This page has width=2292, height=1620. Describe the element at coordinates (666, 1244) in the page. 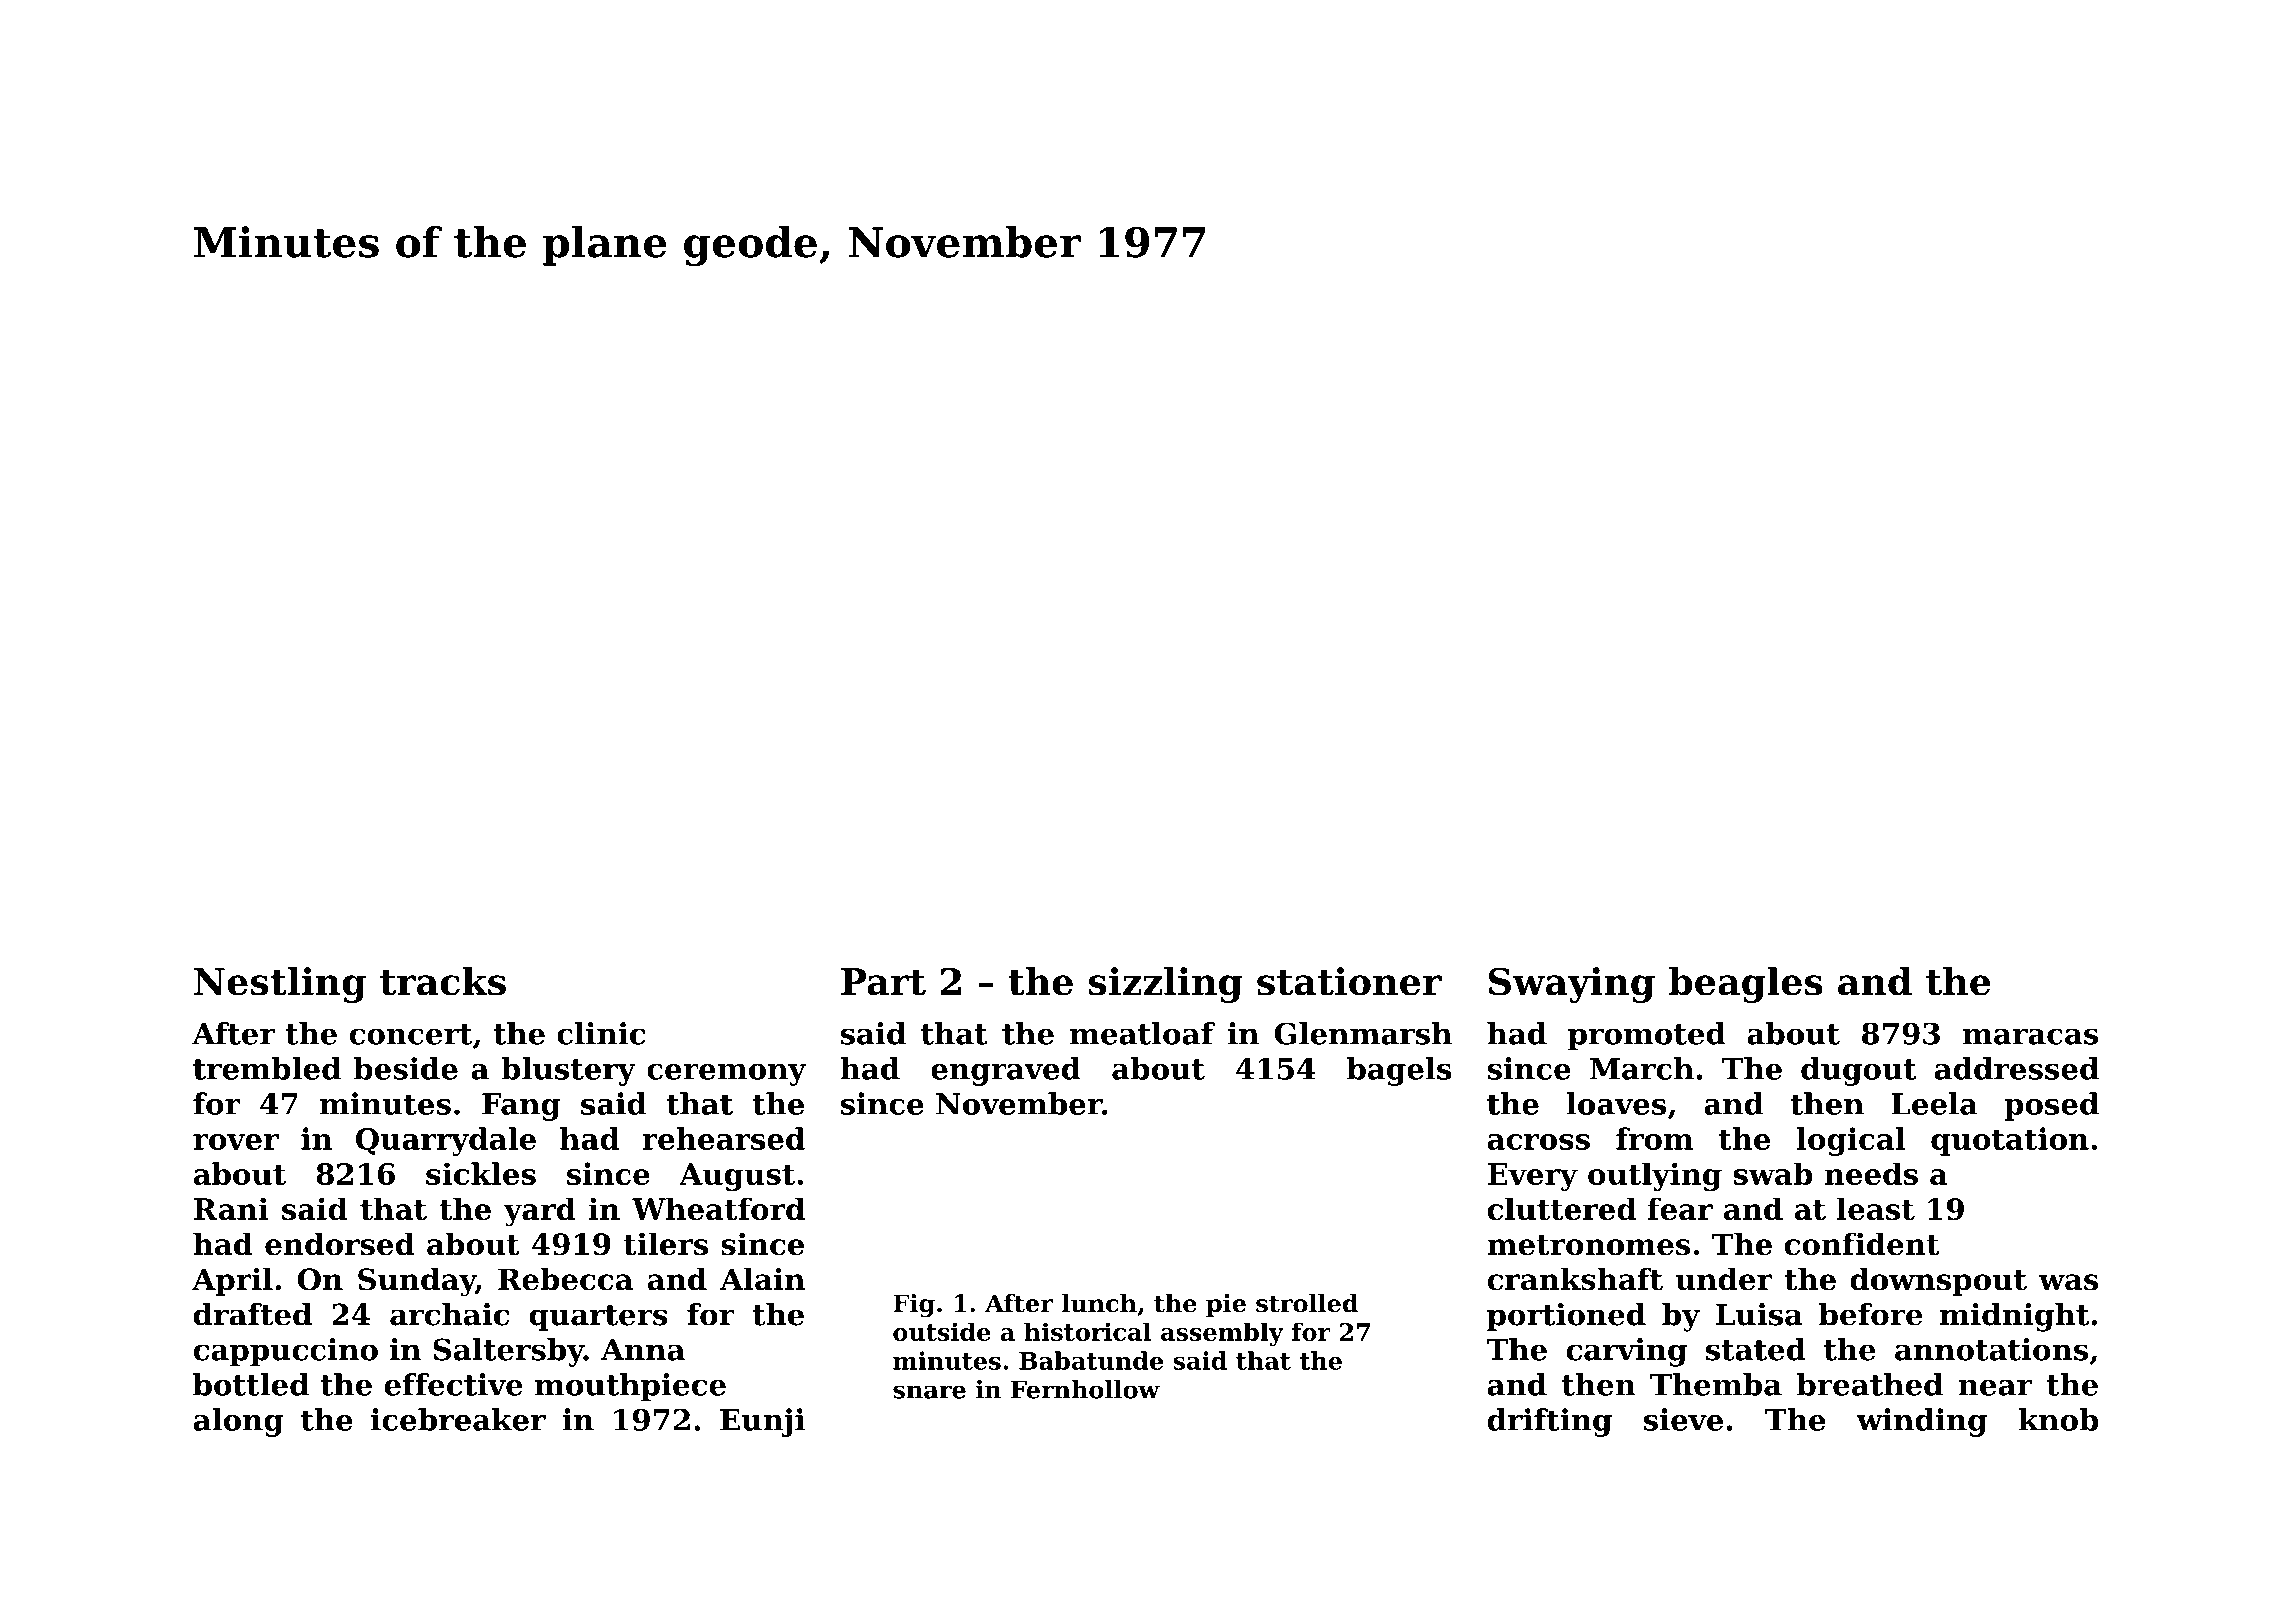

I see `tilers` at that location.
